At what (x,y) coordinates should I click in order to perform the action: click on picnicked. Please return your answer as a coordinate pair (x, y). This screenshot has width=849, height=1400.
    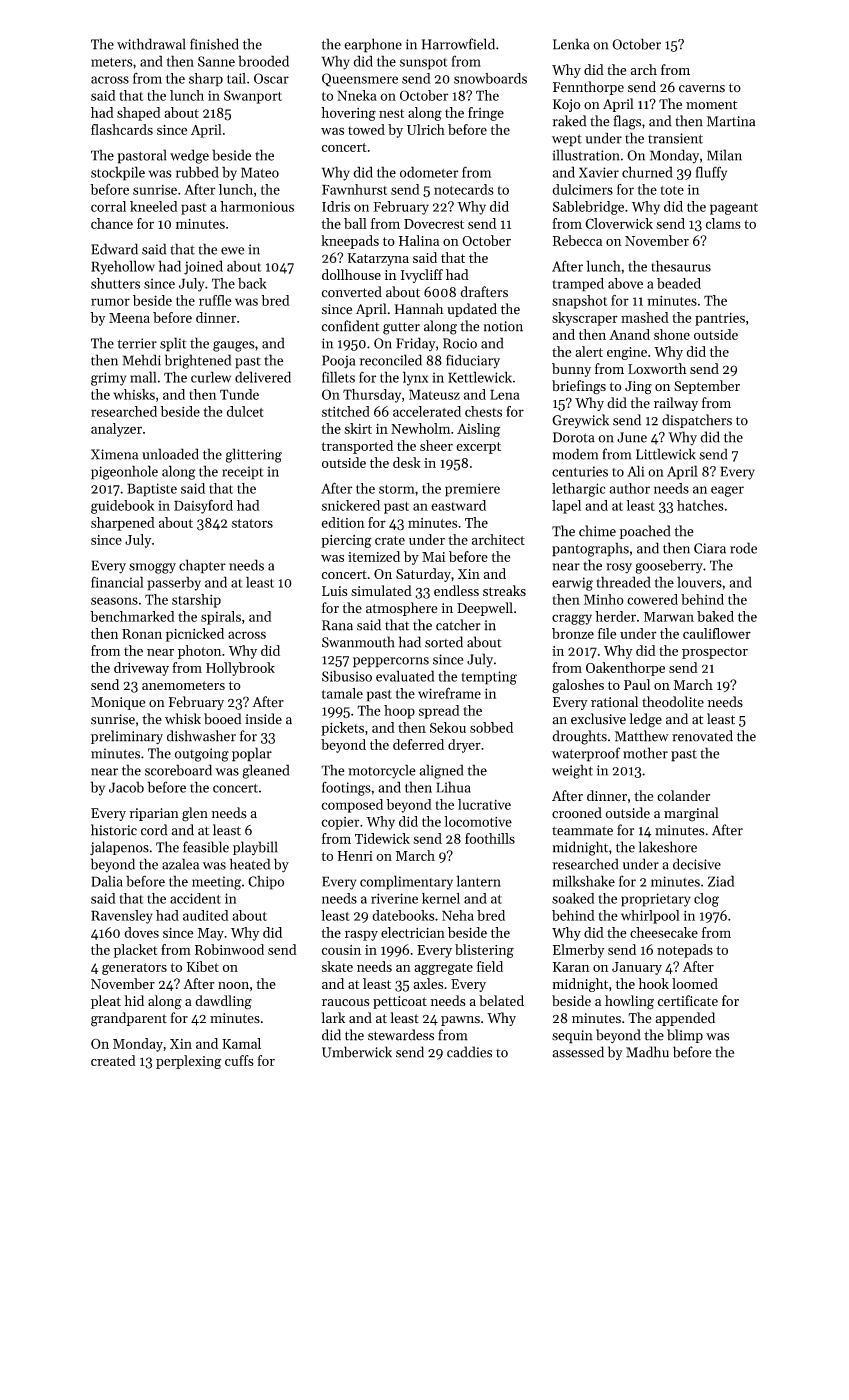
    Looking at the image, I should click on (195, 635).
